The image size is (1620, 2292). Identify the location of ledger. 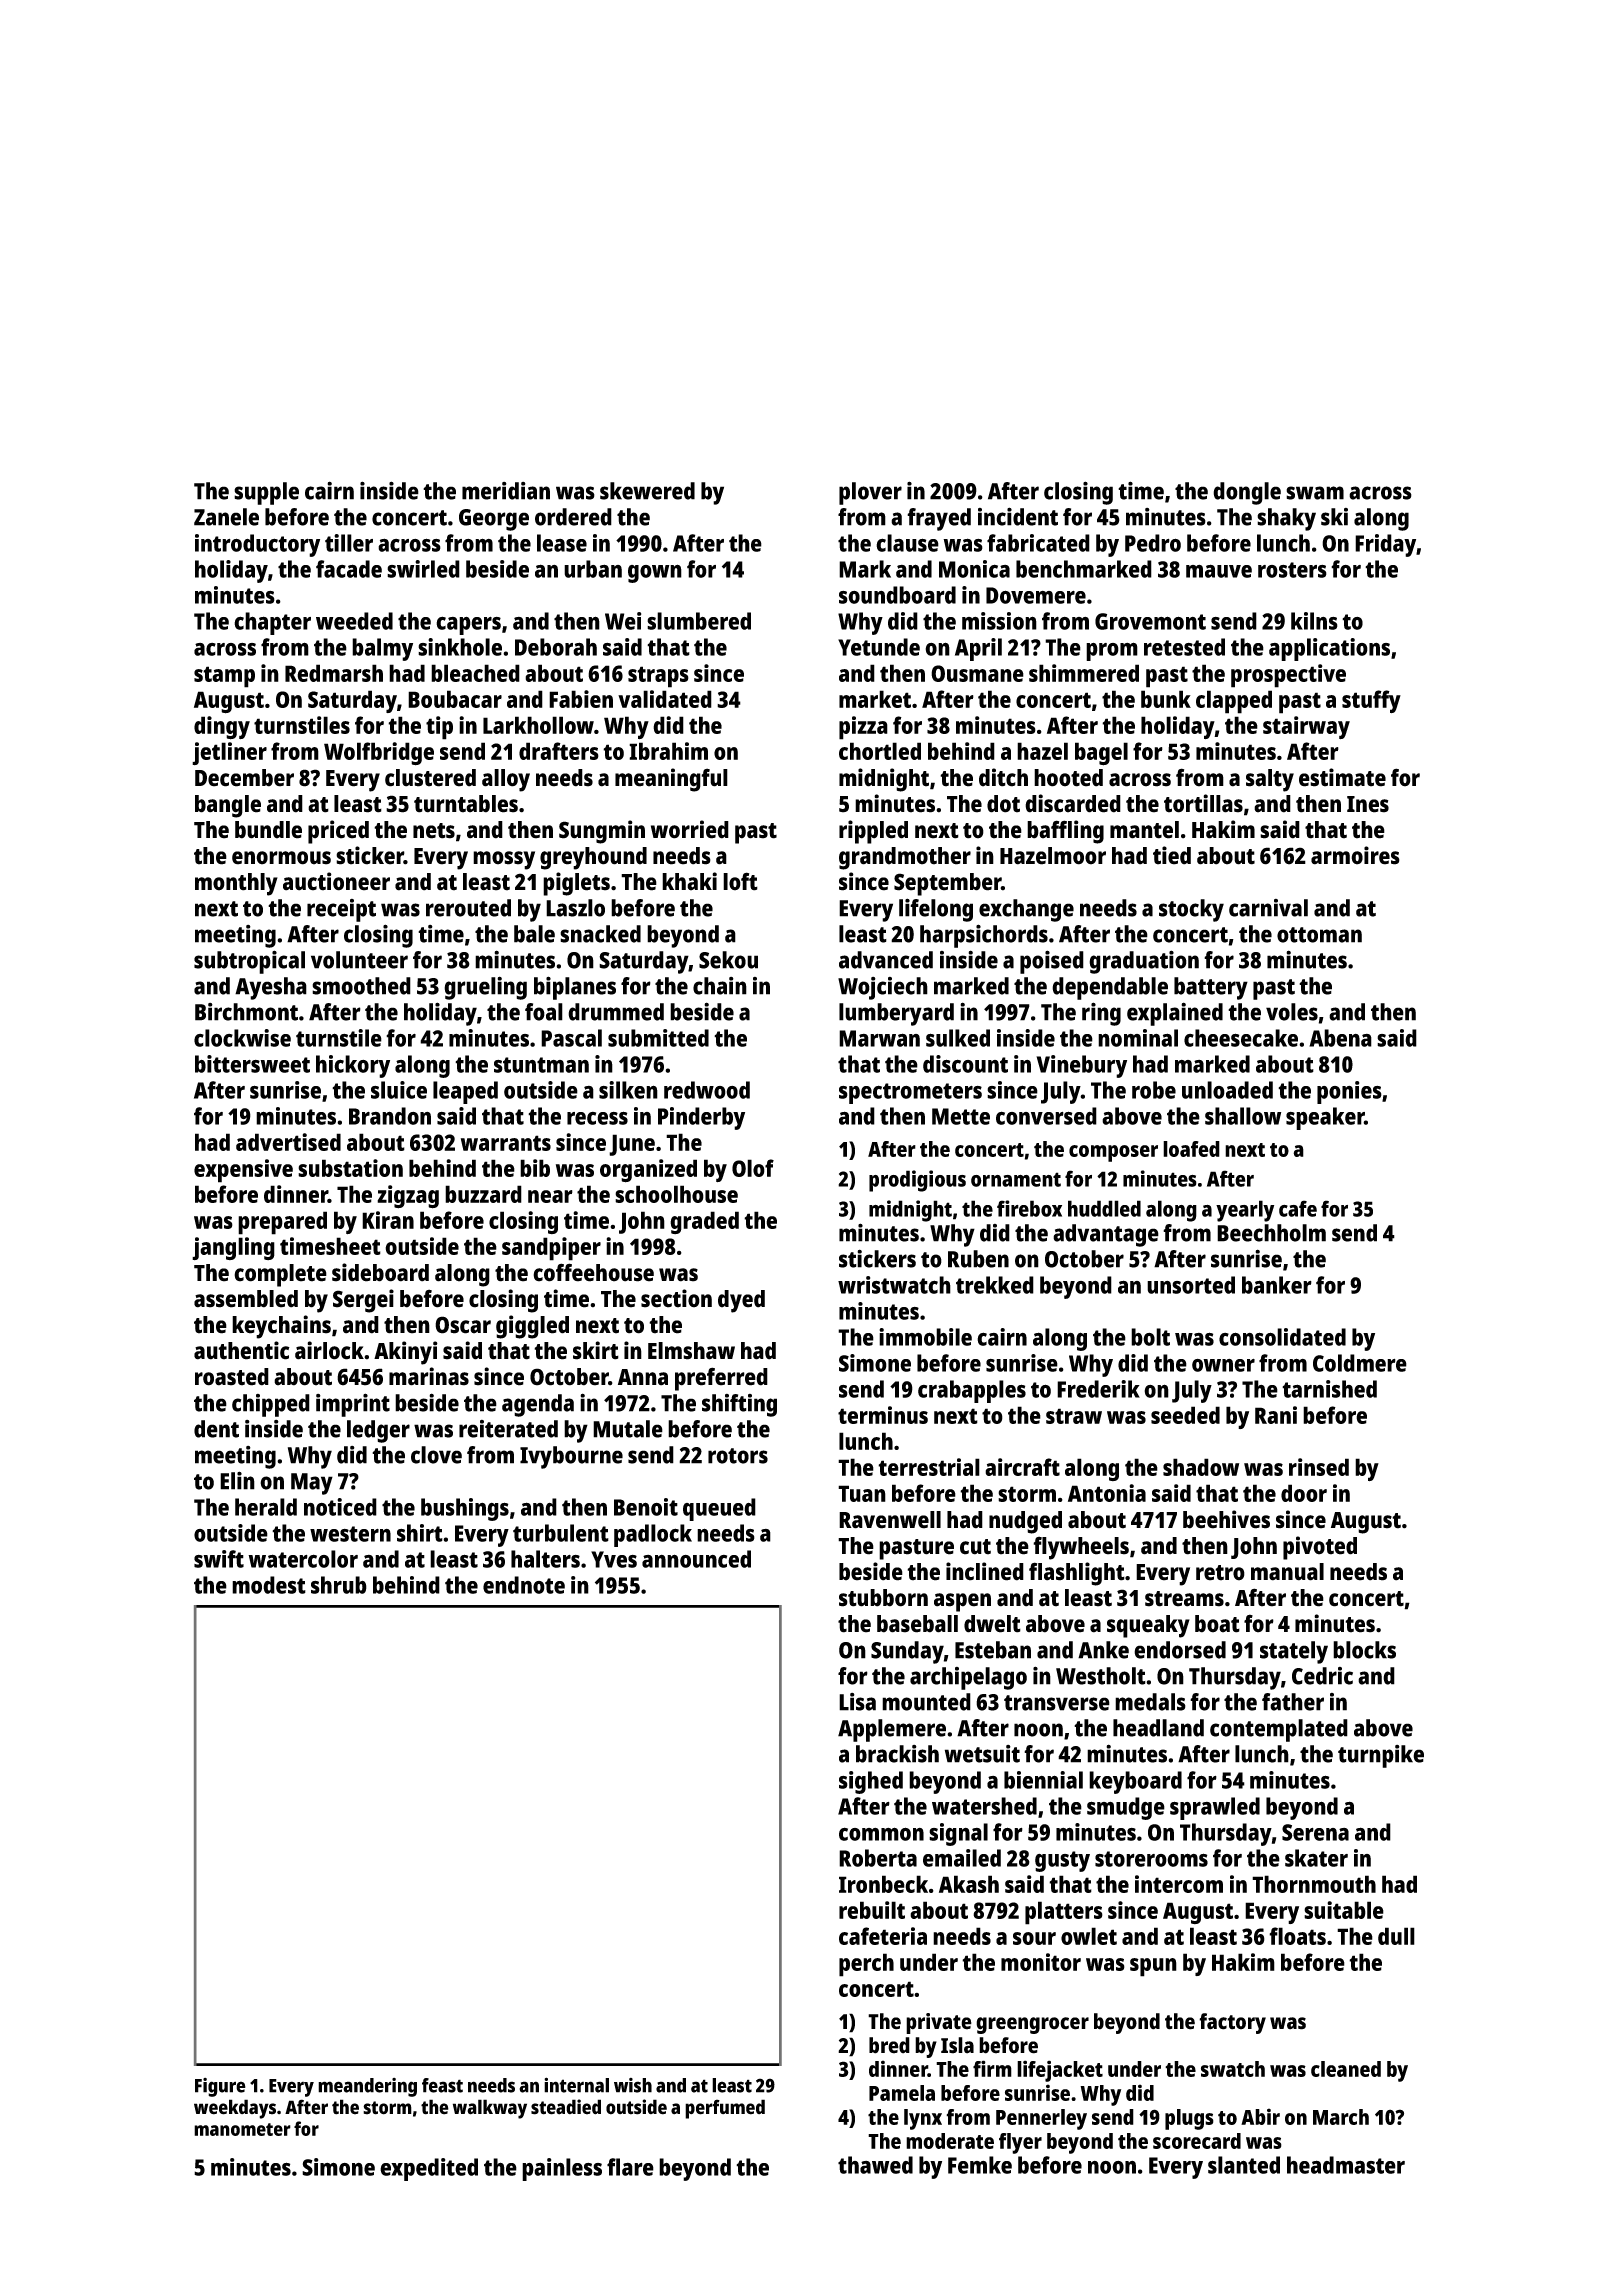
(378, 1431).
